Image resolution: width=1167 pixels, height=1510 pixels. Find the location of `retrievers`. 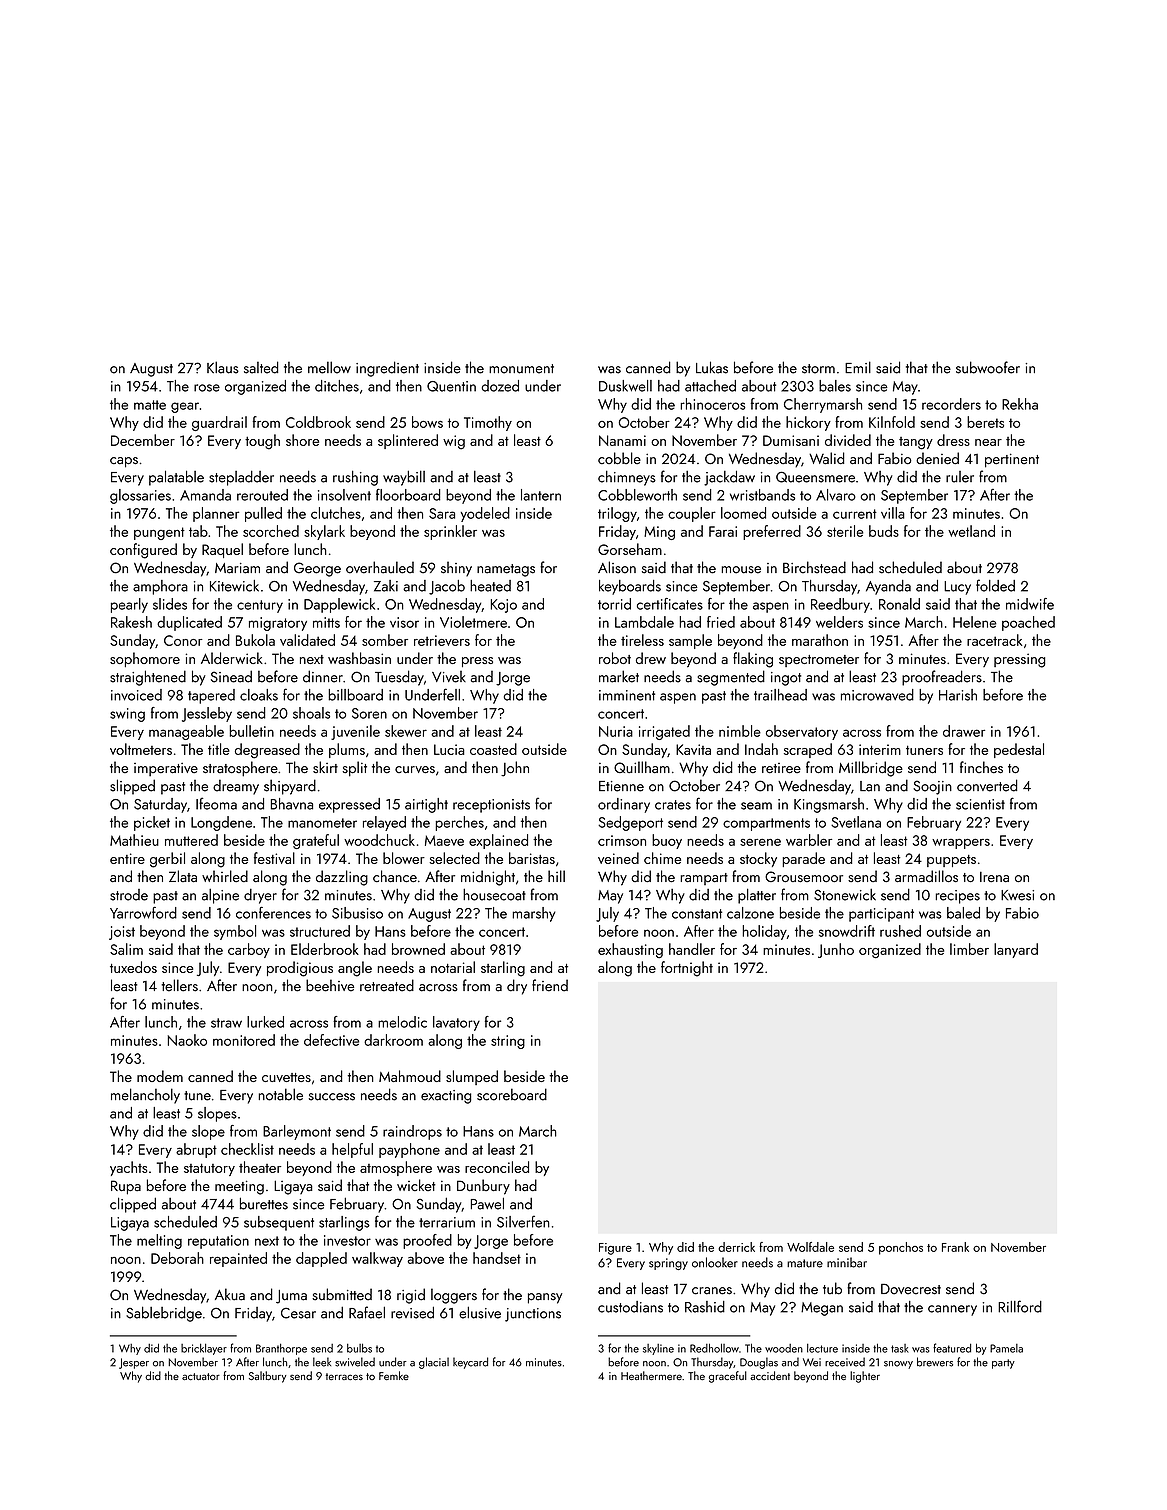

retrievers is located at coordinates (442, 640).
